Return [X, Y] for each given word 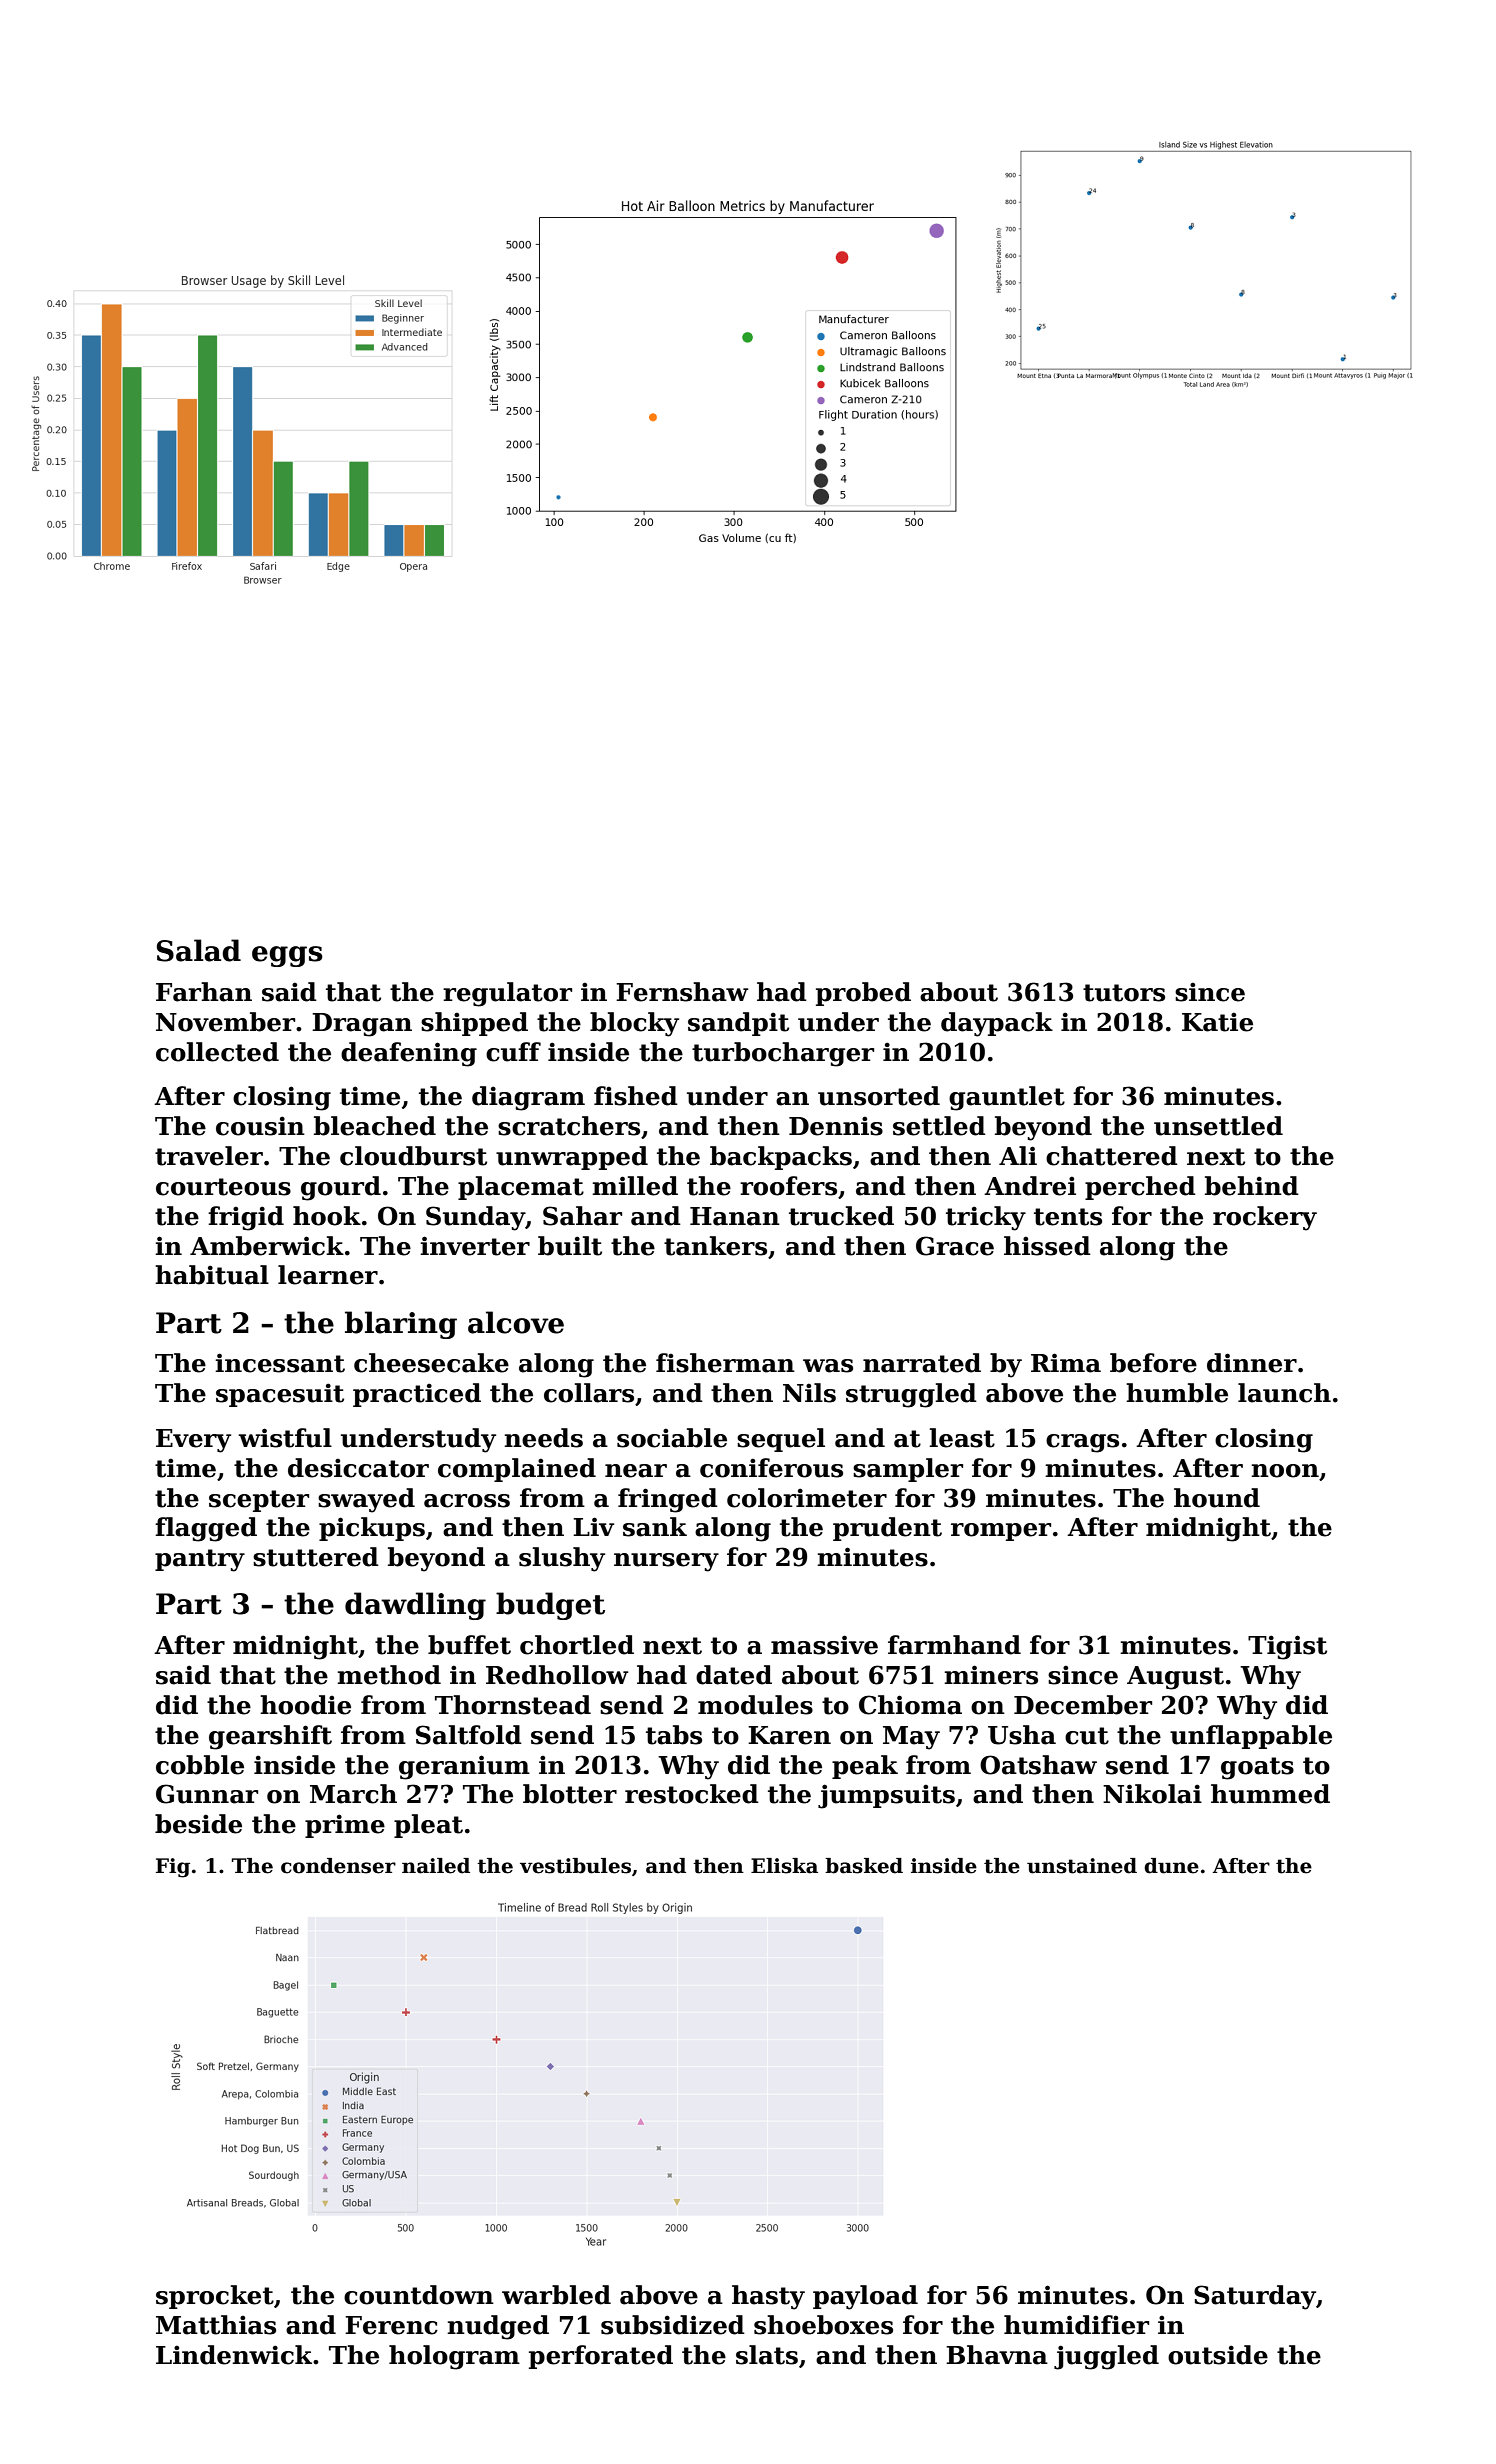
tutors [1124, 993]
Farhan [204, 992]
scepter [259, 1501]
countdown [419, 2295]
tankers [715, 1246]
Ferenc [391, 2325]
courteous [223, 1187]
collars [589, 1393]
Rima [1066, 1363]
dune [1171, 1866]
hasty [768, 2297]
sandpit [738, 1024]
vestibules [575, 1866]
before [1153, 1363]
